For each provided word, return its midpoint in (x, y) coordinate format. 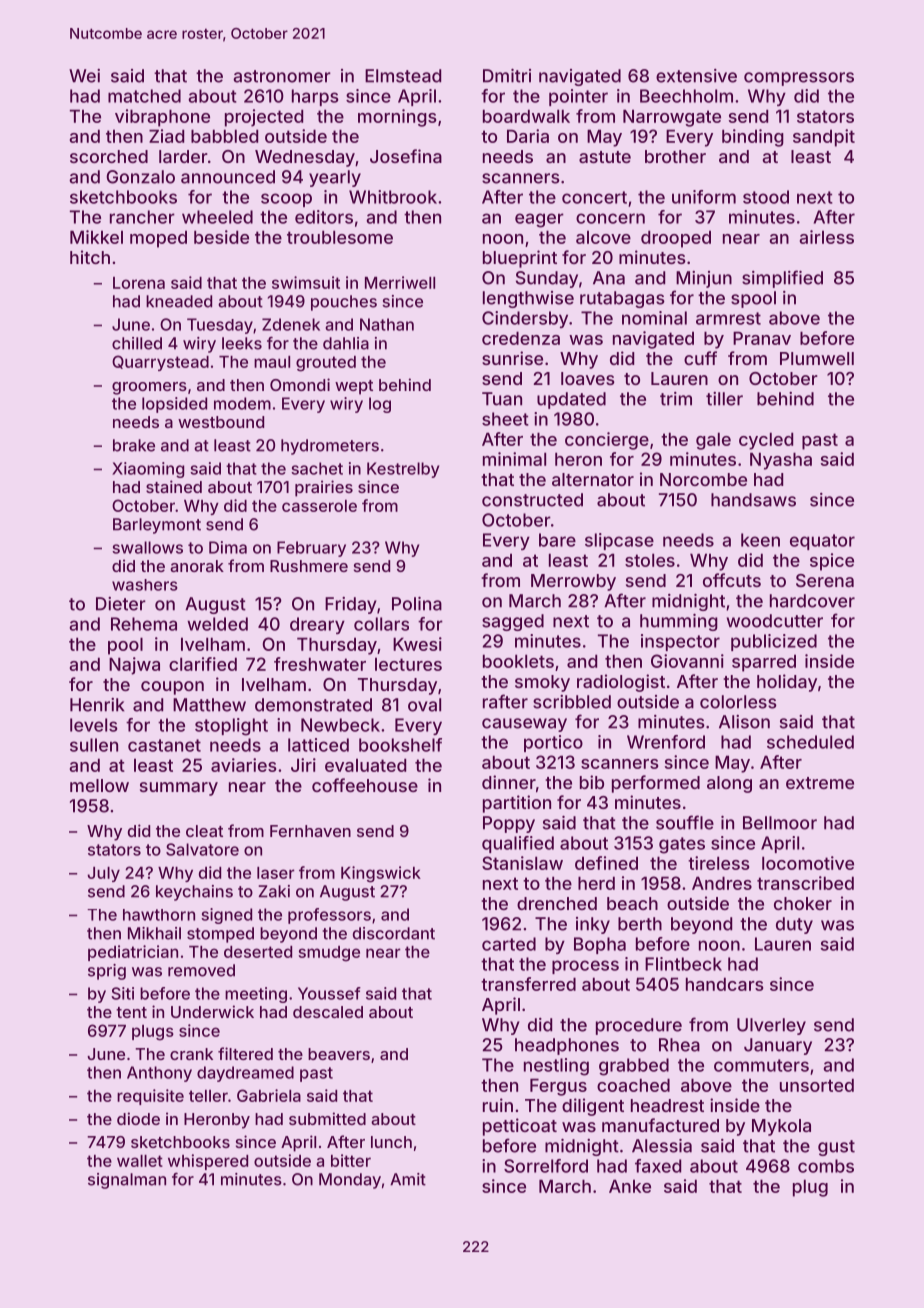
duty (794, 925)
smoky (542, 683)
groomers (149, 388)
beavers (339, 1054)
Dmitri (507, 76)
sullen (94, 745)
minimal (514, 459)
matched (144, 96)
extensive (696, 76)
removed (201, 970)
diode (138, 1118)
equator (822, 542)
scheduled (810, 742)
